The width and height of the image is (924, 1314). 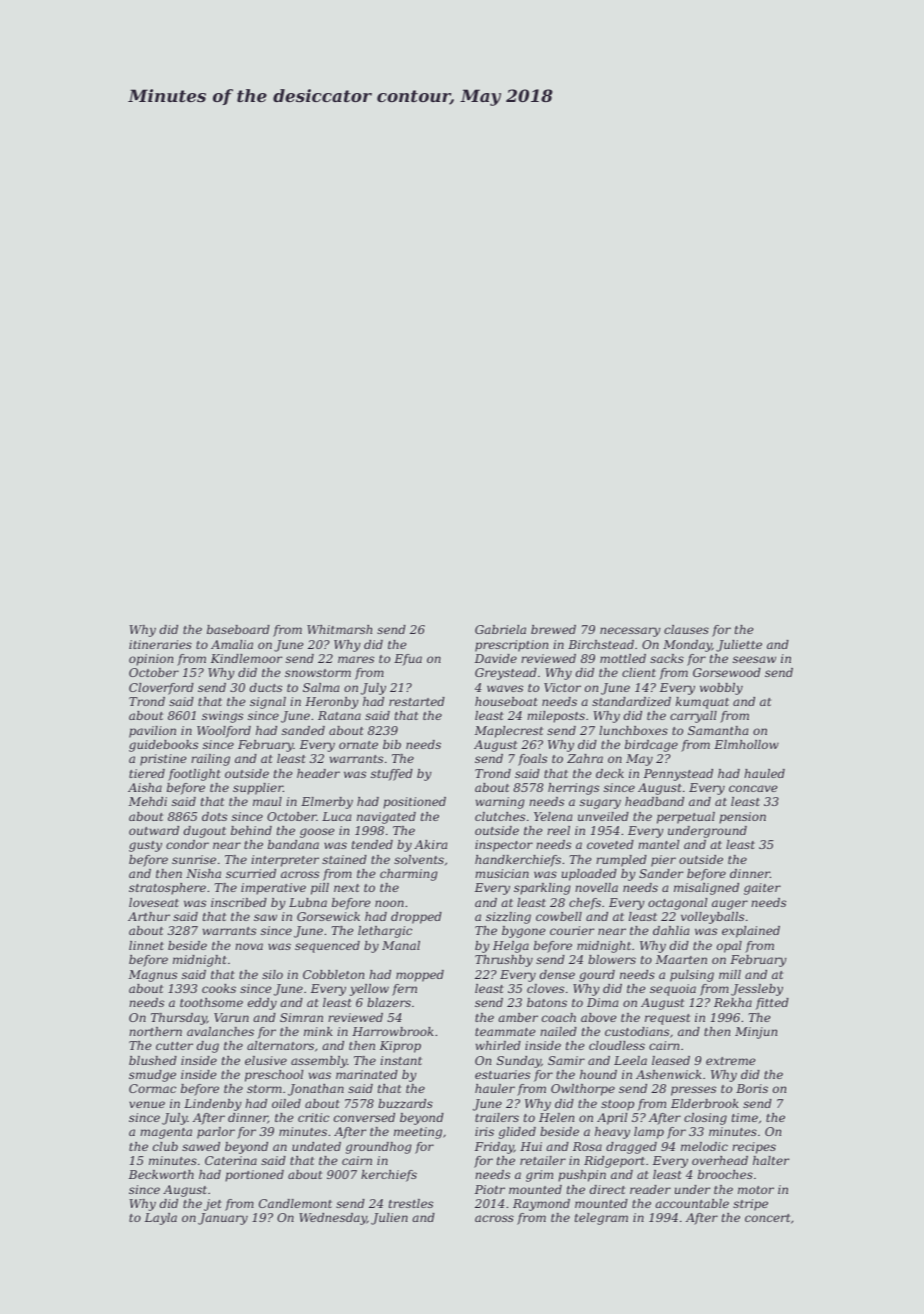 I want to click on signal, so click(x=268, y=703).
